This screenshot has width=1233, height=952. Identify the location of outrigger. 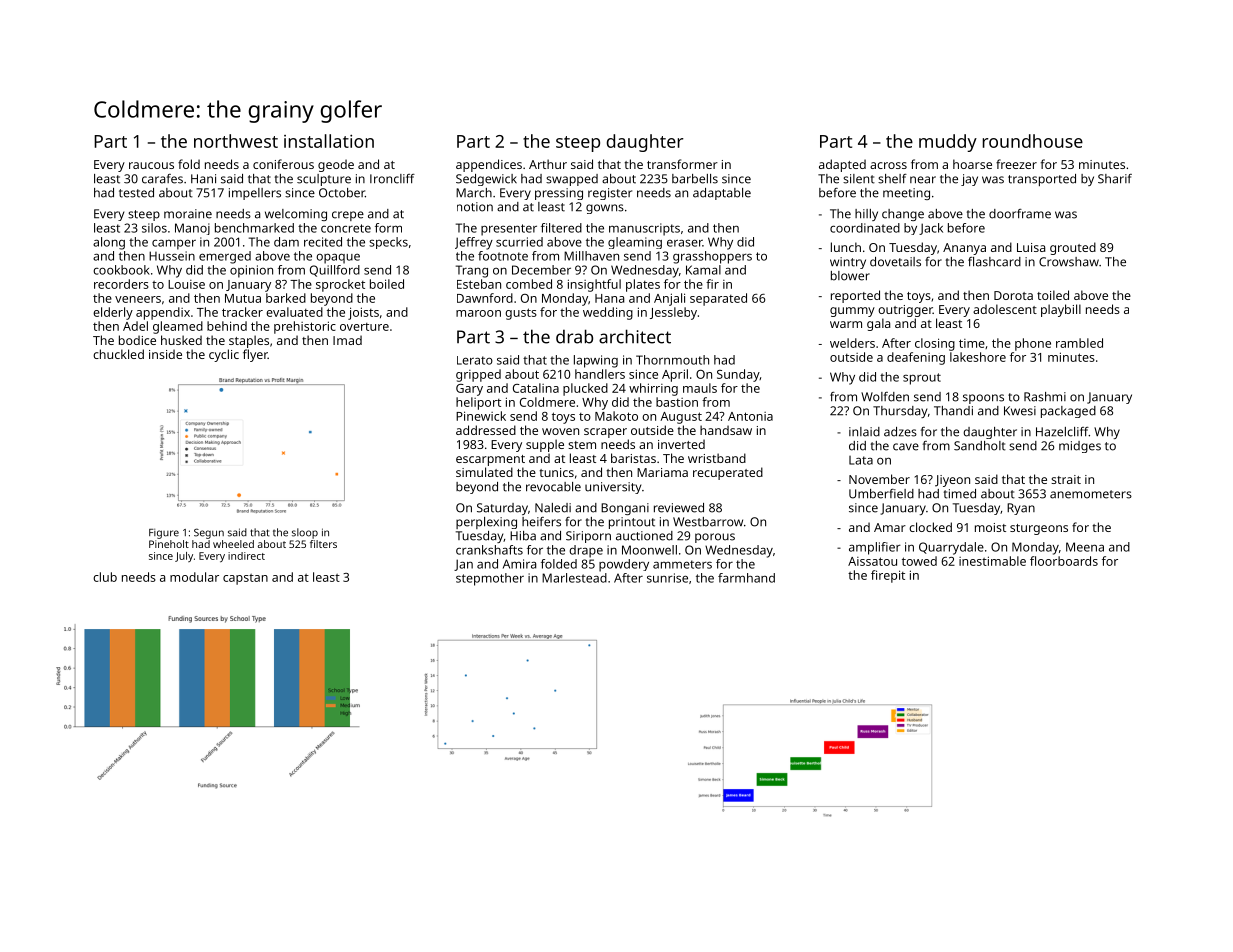
(905, 311).
